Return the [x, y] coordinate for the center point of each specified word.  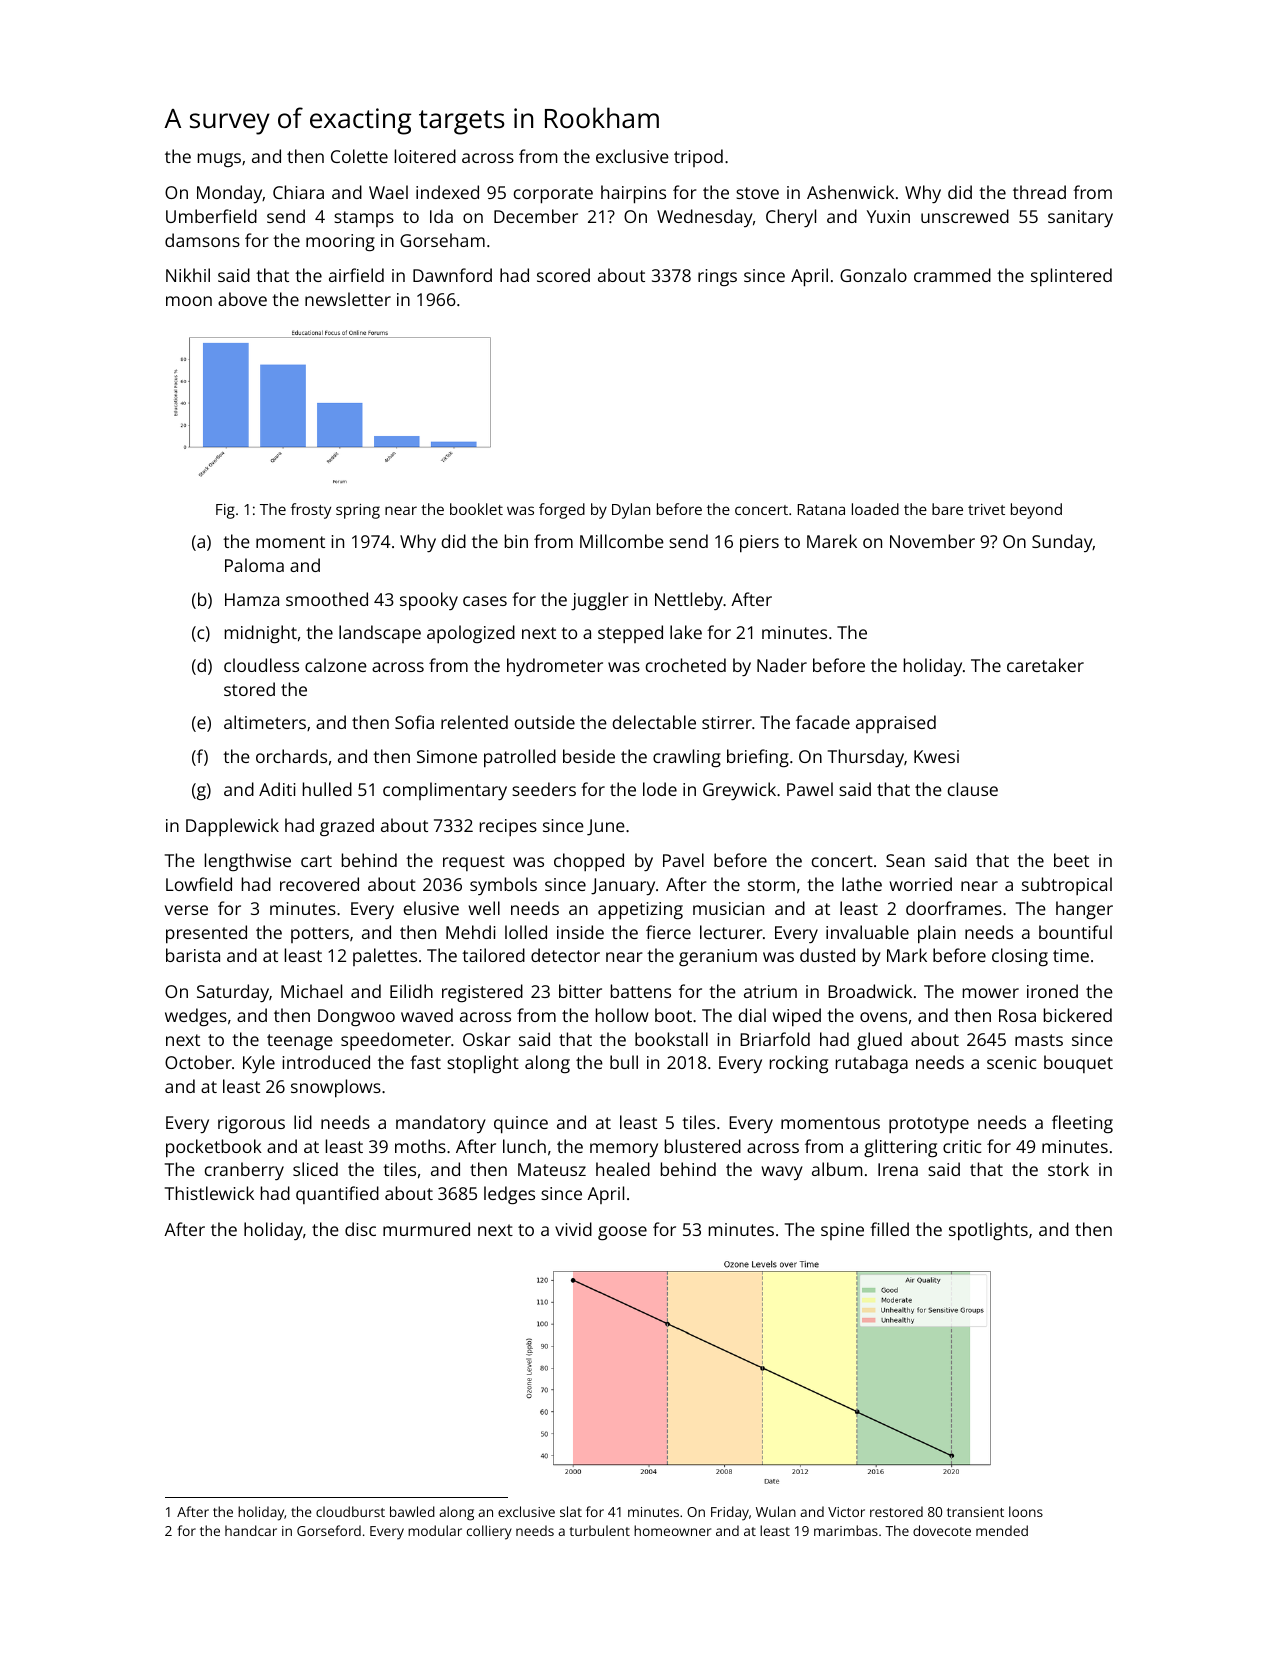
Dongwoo [356, 1017]
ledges [509, 1195]
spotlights [988, 1231]
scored [563, 275]
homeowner [672, 1530]
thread [1039, 192]
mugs [219, 160]
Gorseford [329, 1530]
